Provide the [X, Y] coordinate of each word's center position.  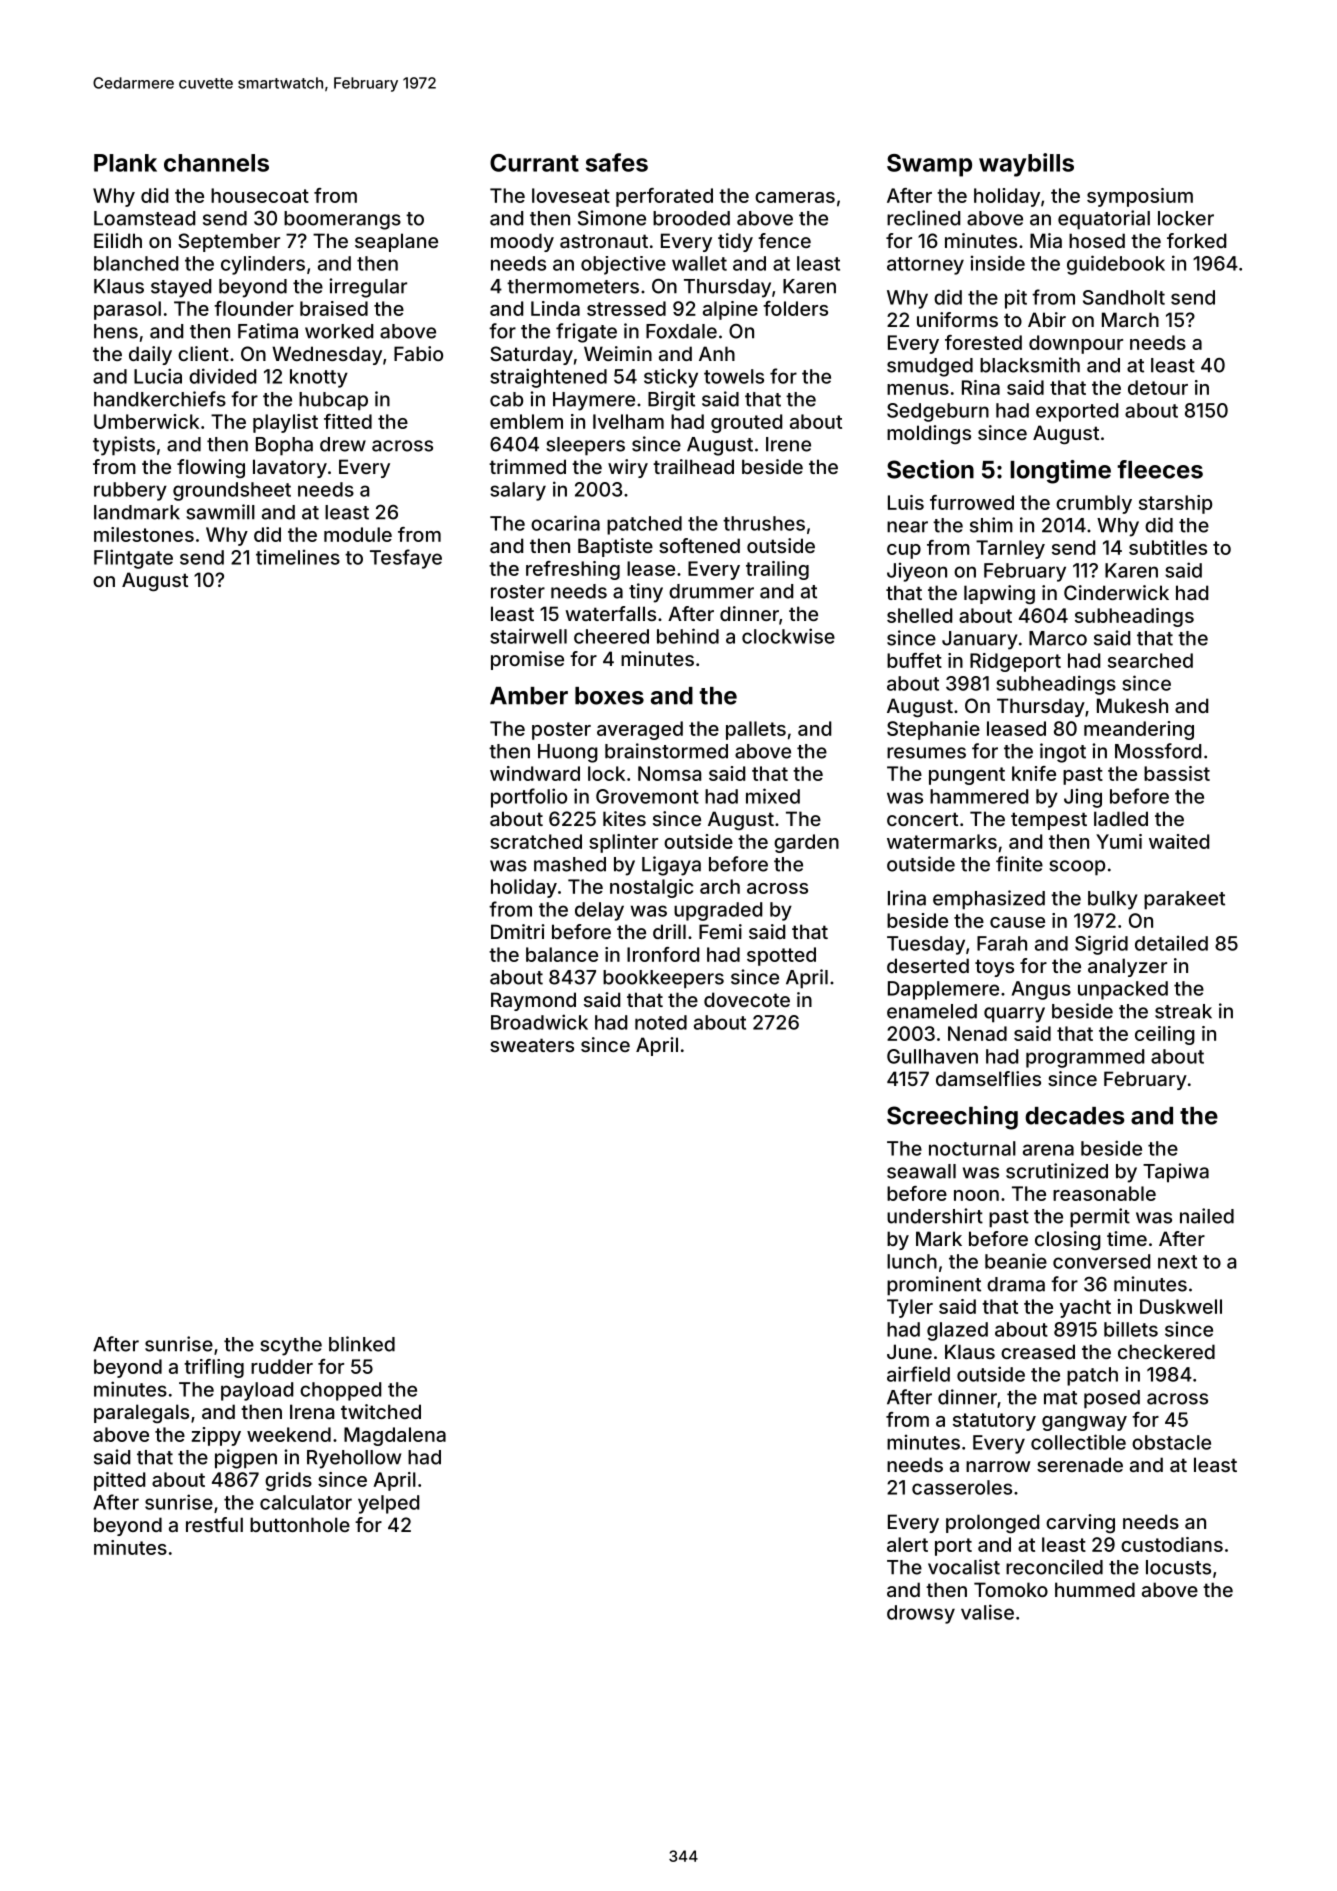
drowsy [921, 1614]
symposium [1140, 197]
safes [617, 162]
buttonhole [300, 1524]
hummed [1095, 1589]
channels [216, 163]
